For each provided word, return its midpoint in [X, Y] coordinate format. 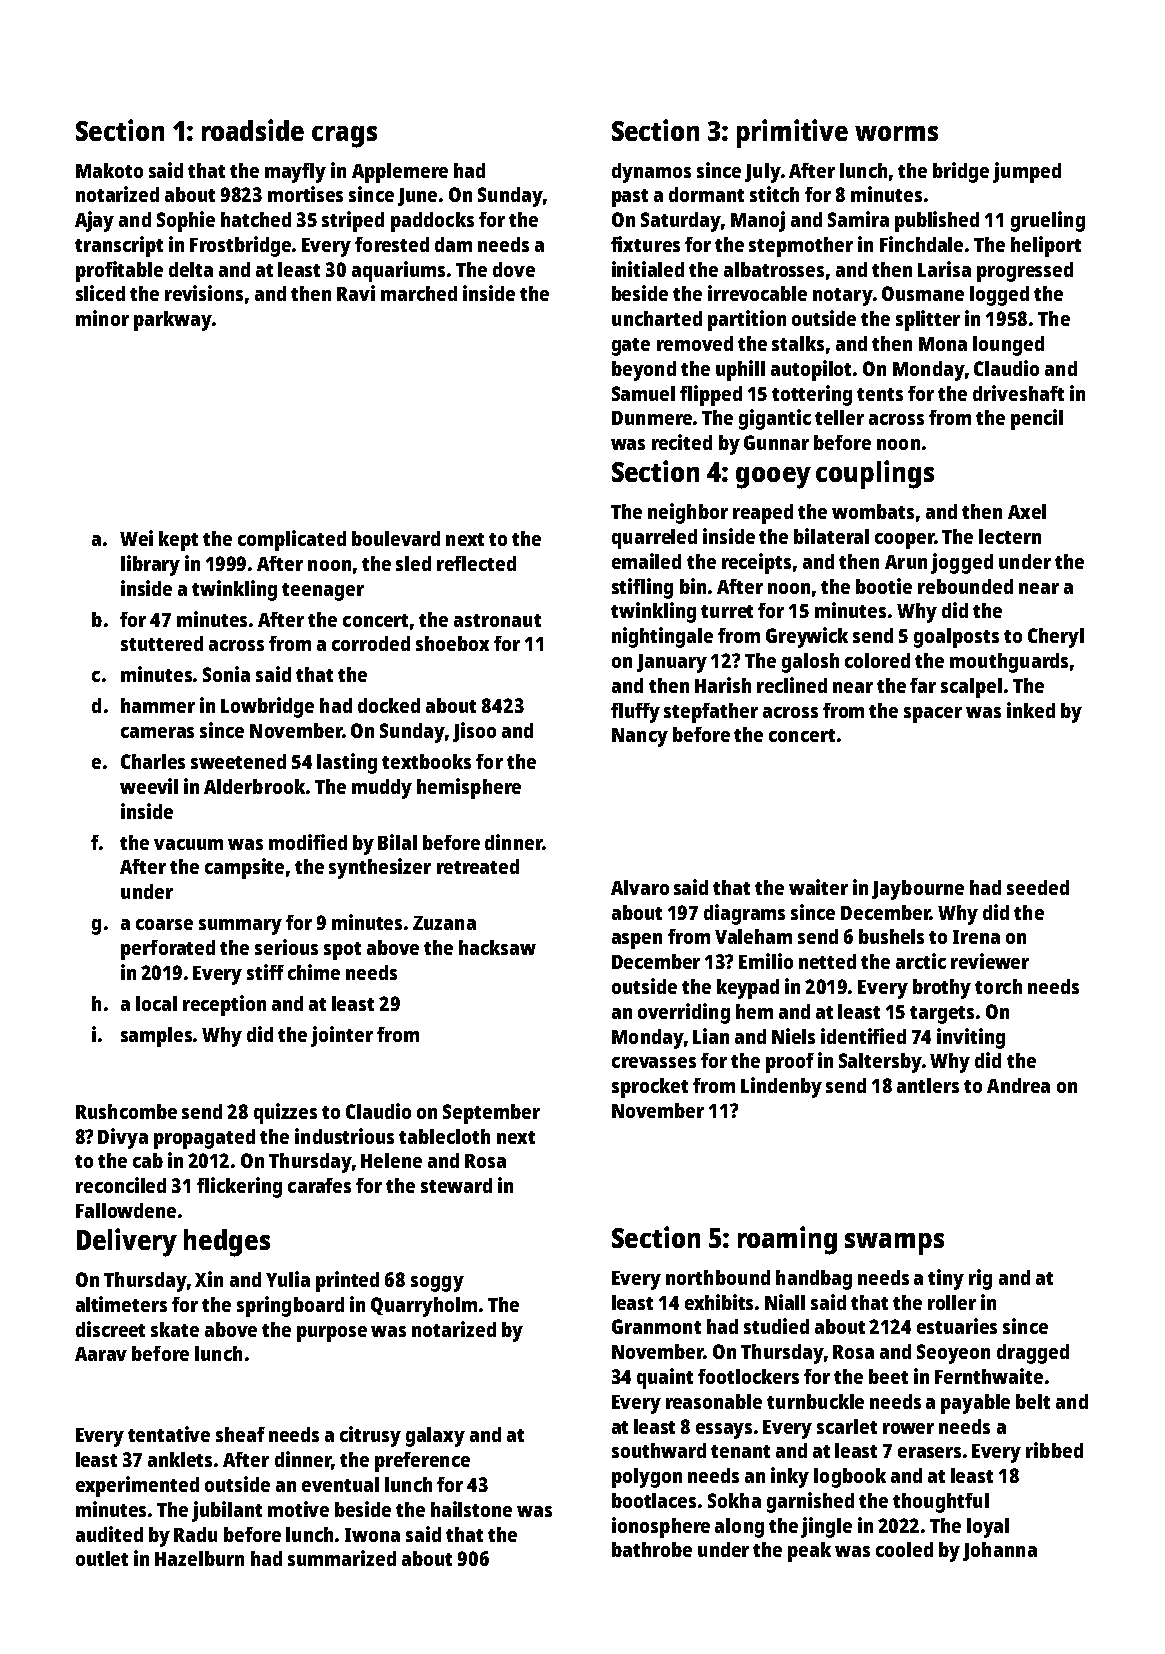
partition [747, 320]
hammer [158, 705]
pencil [1037, 419]
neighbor [688, 513]
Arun [906, 562]
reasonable [714, 1401]
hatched [256, 219]
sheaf [240, 1434]
